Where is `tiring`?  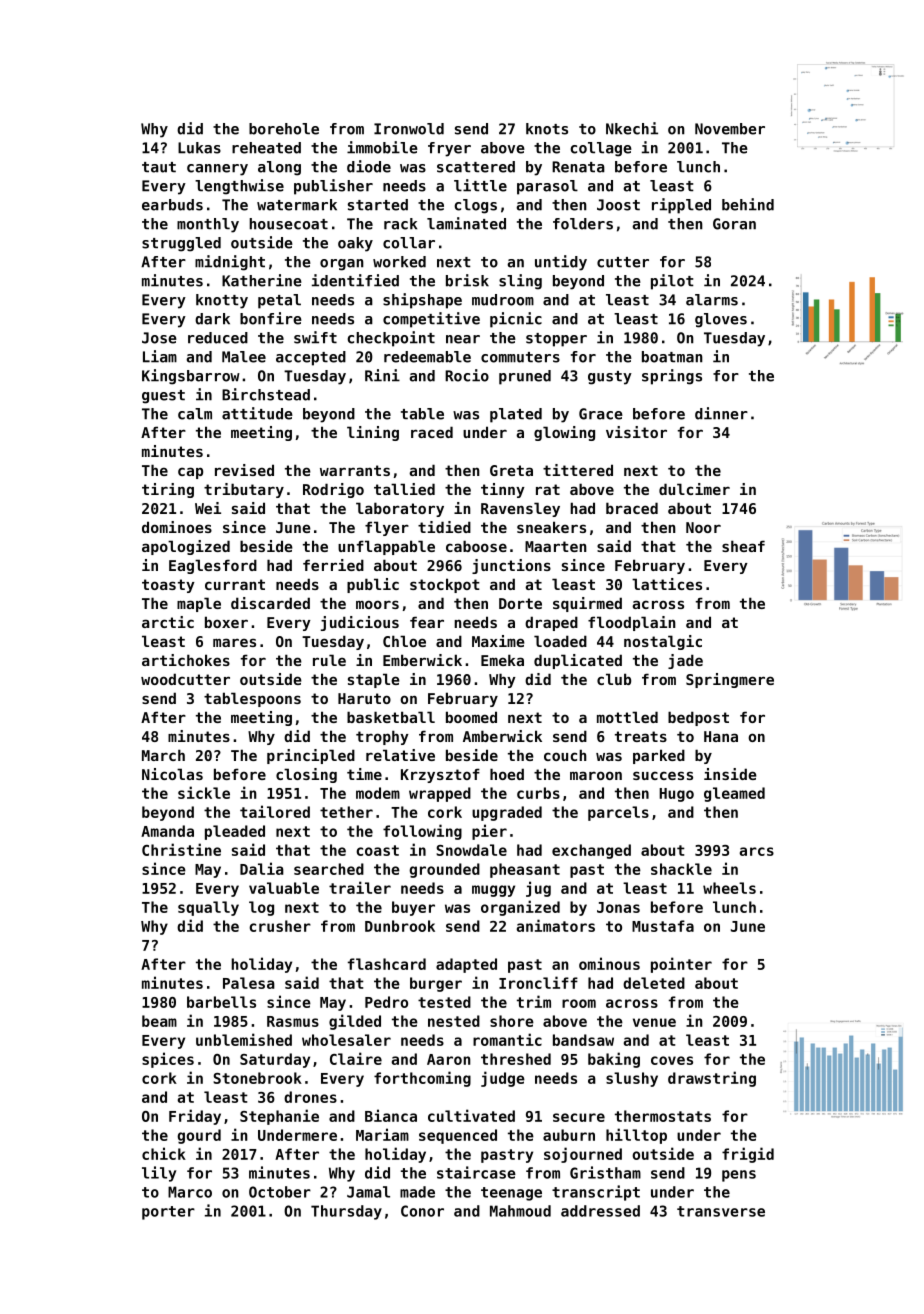
tiring is located at coordinates (168, 490).
